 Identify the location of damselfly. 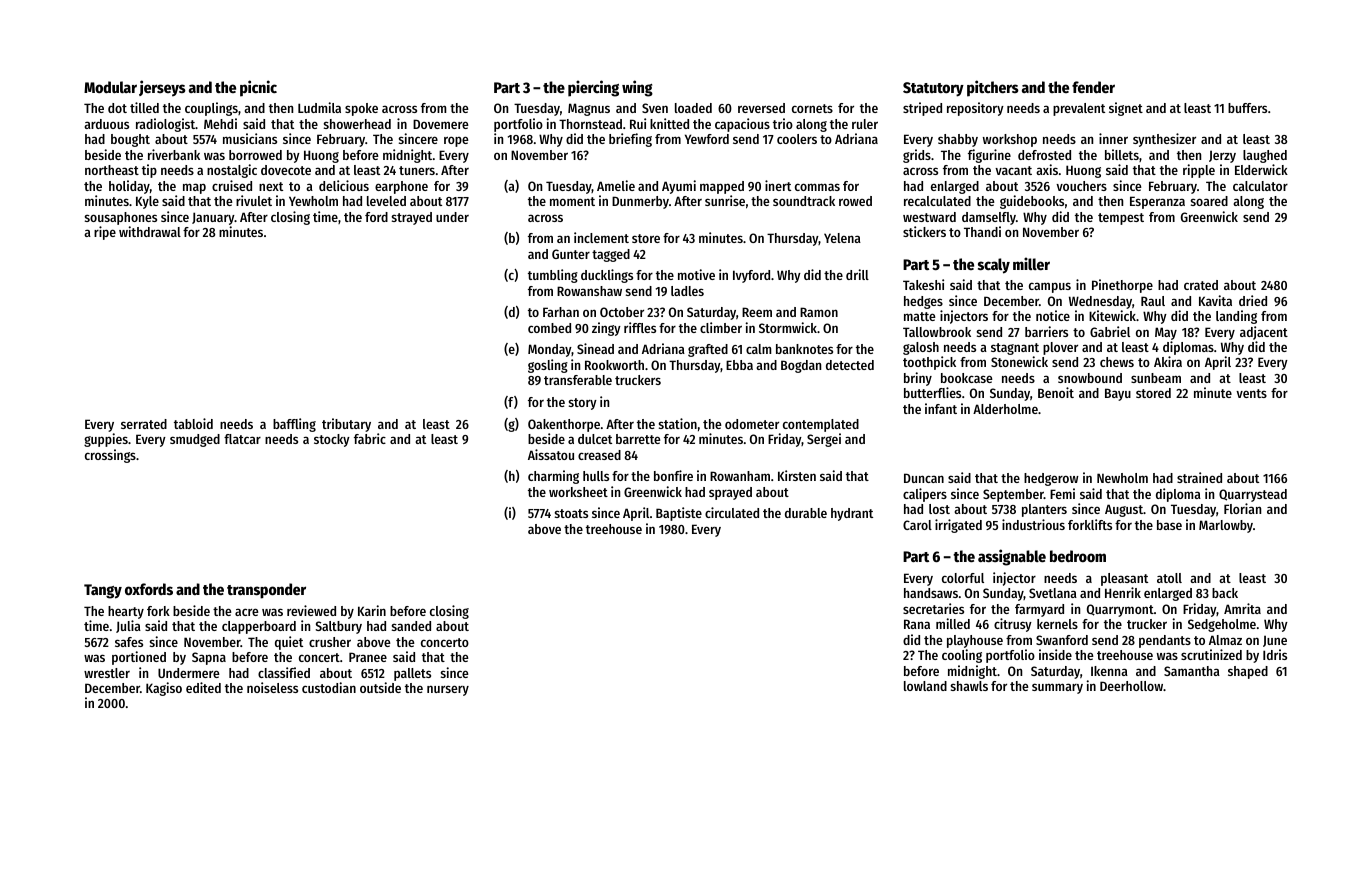
(989, 218).
